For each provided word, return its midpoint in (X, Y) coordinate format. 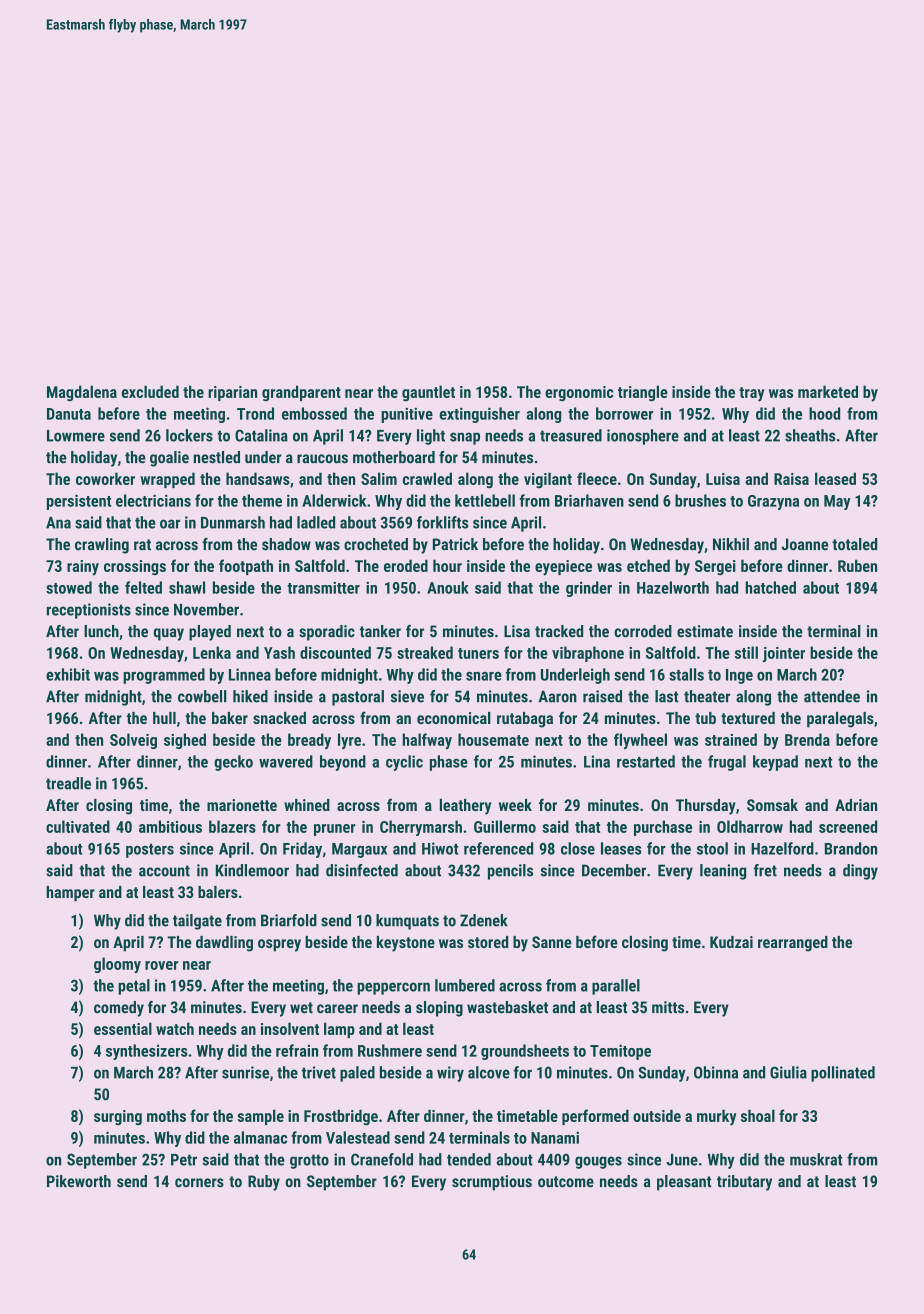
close (578, 848)
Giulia (788, 1072)
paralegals (840, 720)
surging (118, 1117)
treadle (68, 783)
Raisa (791, 479)
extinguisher (479, 415)
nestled (217, 457)
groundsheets (525, 1052)
